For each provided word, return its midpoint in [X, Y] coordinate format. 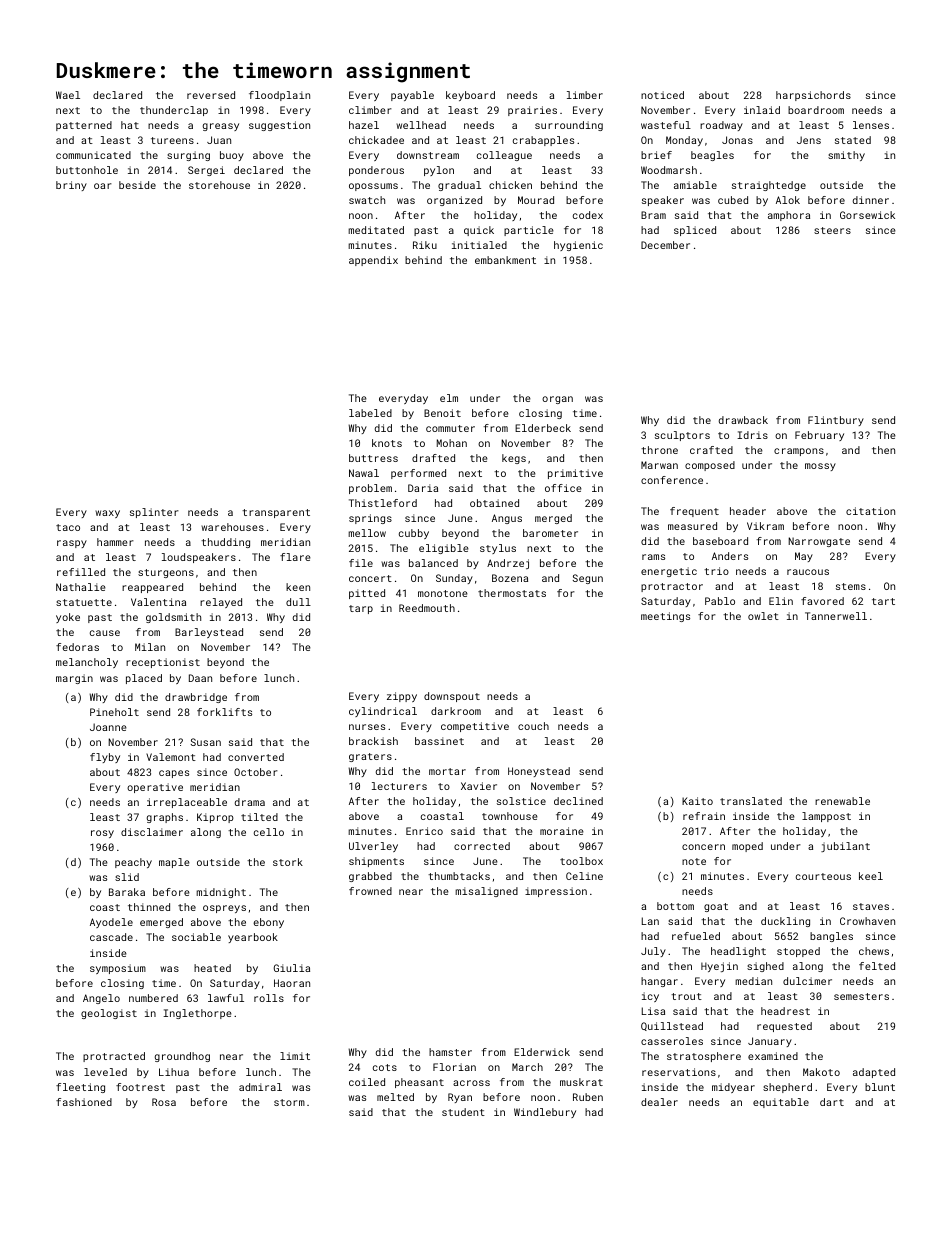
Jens [809, 140]
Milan [150, 647]
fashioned [84, 1102]
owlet [763, 616]
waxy [107, 514]
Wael [68, 95]
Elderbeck [543, 428]
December [665, 245]
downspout [452, 697]
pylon [439, 171]
